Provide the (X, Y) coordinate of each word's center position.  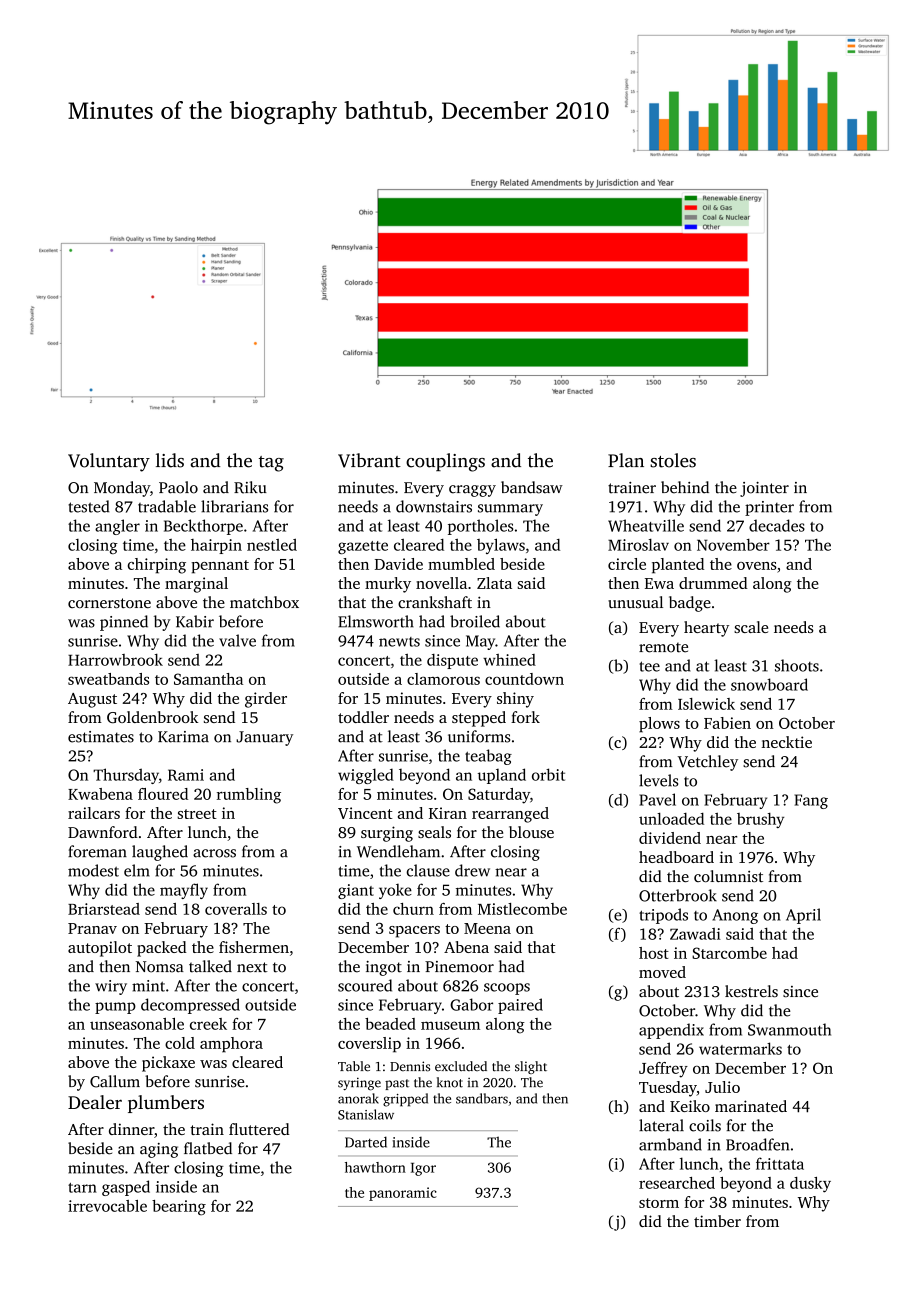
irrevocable (107, 1206)
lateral (661, 1125)
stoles (673, 460)
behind (685, 487)
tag (271, 464)
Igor (423, 1169)
